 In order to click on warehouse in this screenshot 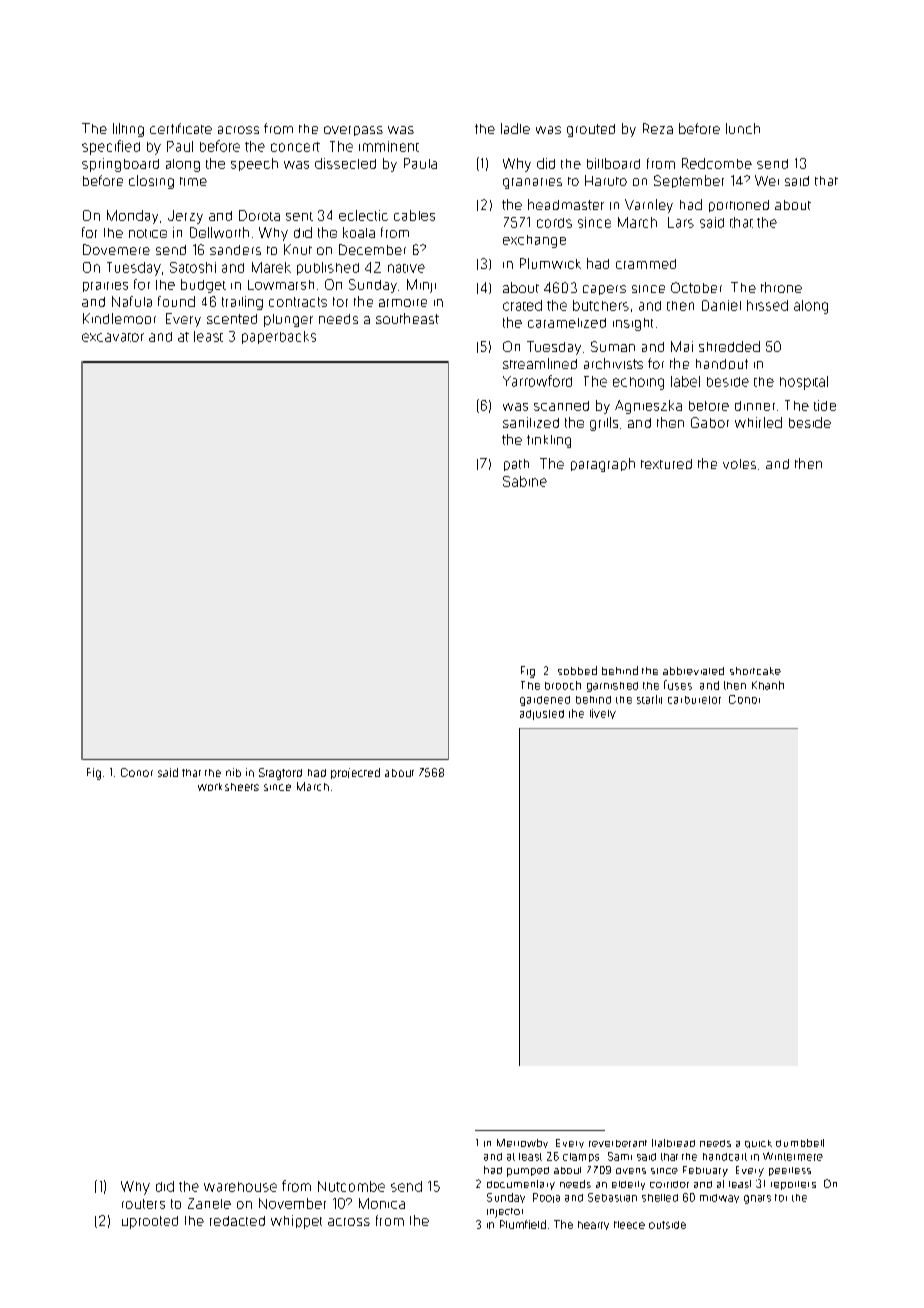, I will do `click(240, 1187)`.
